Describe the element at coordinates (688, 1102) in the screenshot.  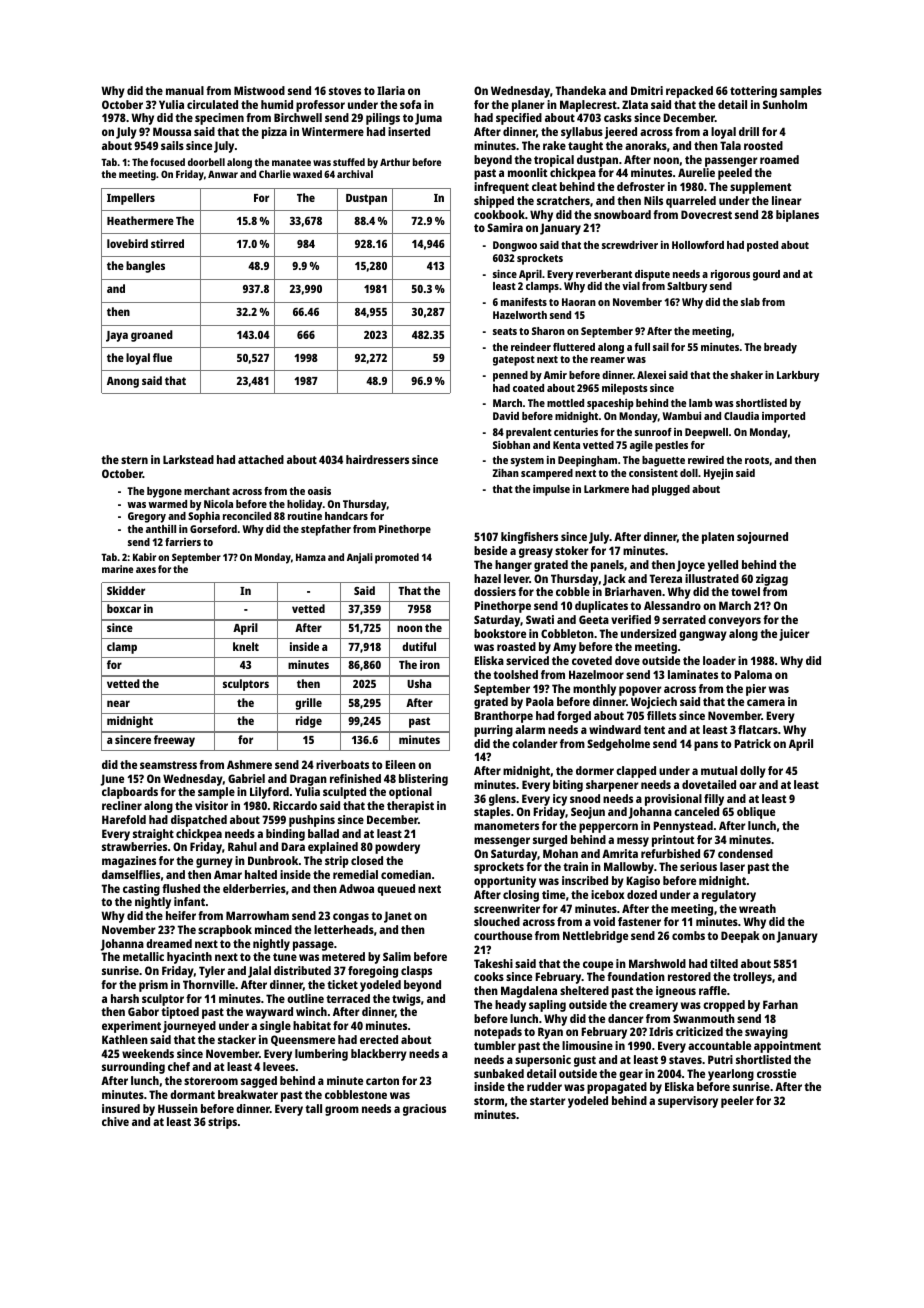
I see `supervisory` at that location.
